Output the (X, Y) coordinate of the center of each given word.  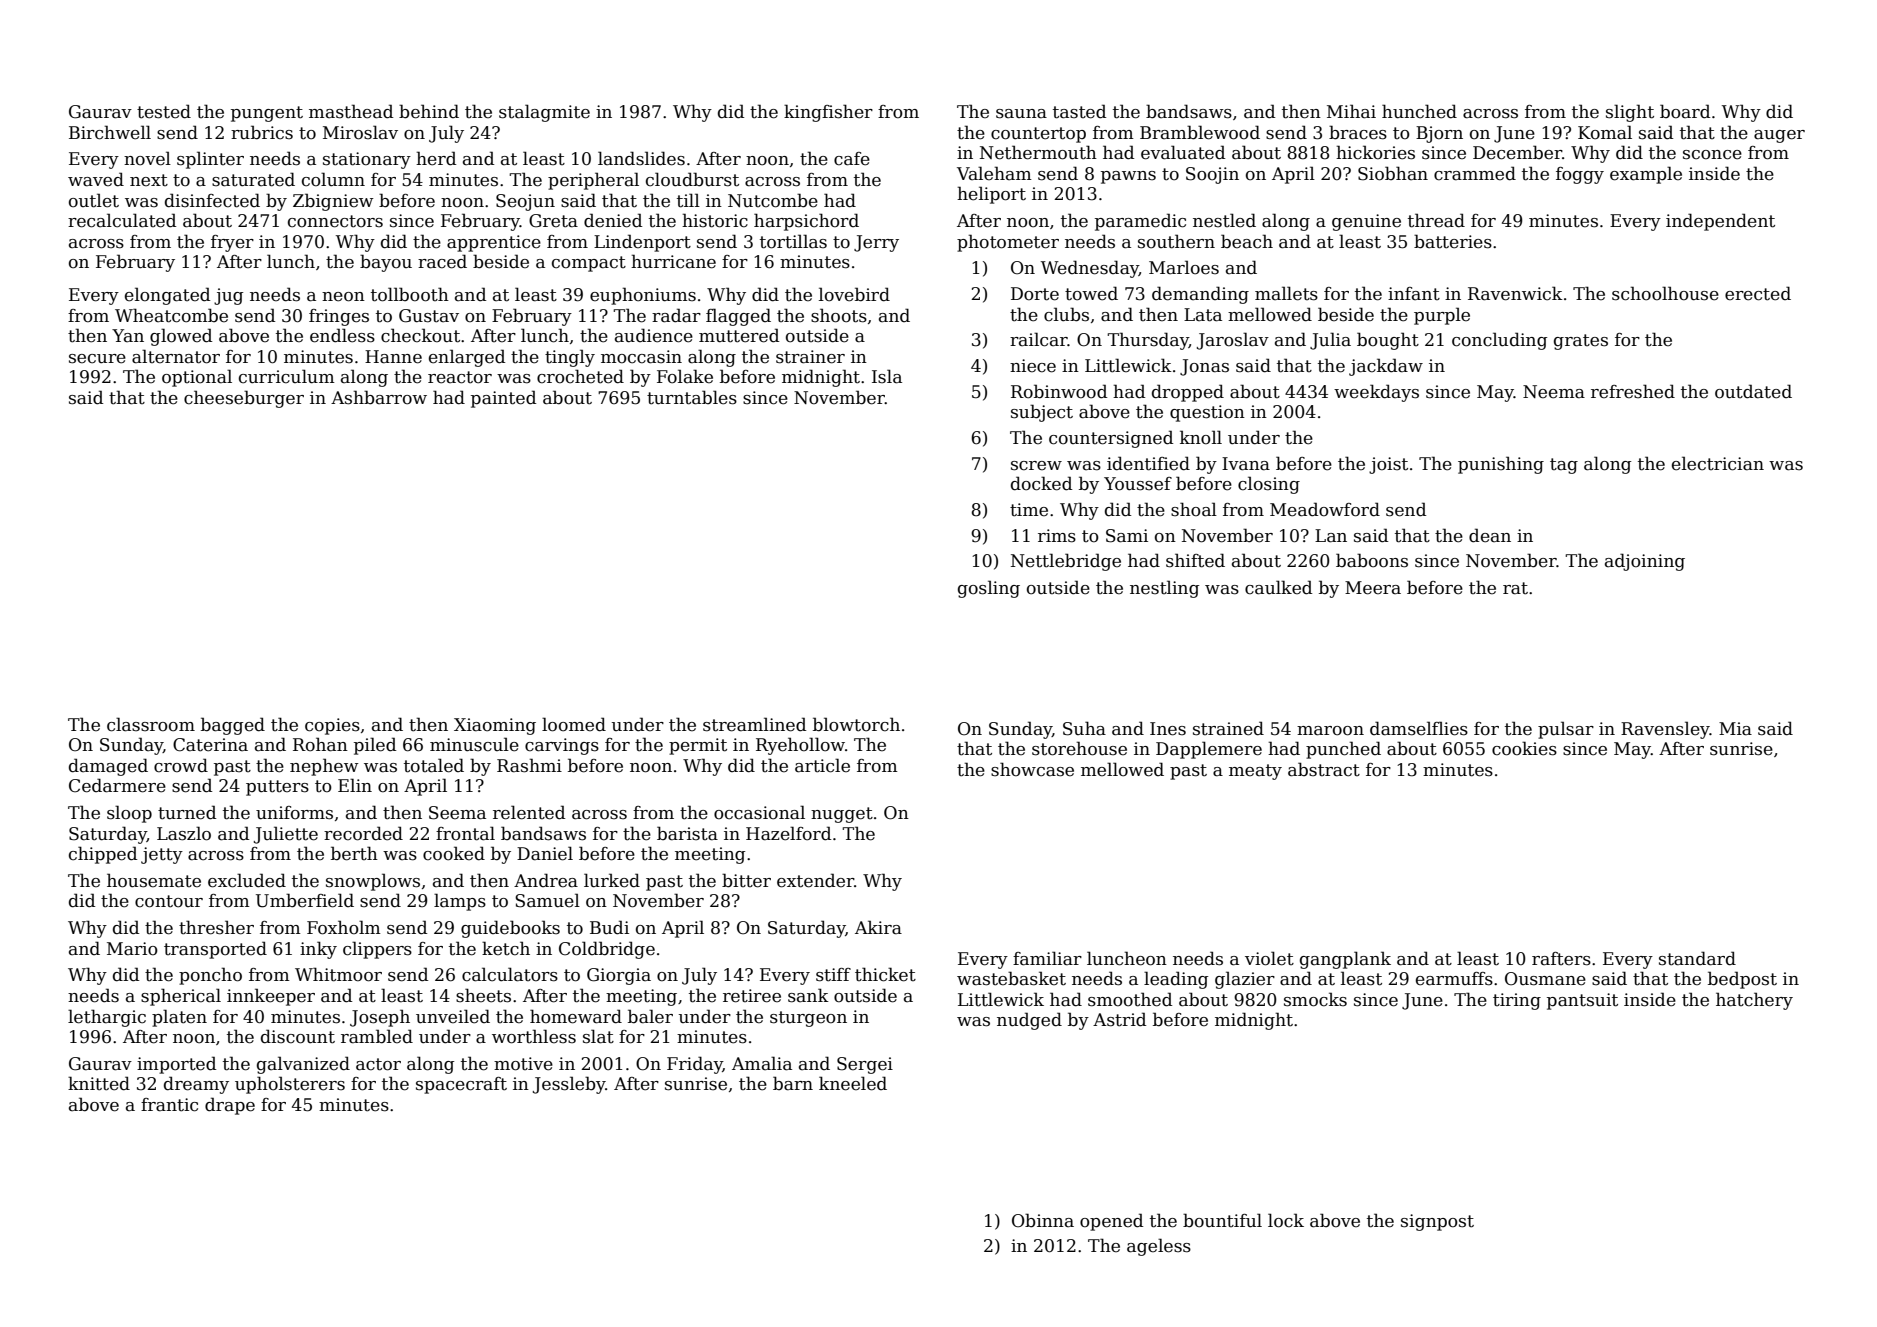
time (1029, 510)
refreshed (1633, 391)
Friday (695, 1065)
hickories (1375, 152)
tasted (1079, 111)
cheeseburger (244, 399)
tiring (1517, 1001)
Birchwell (110, 132)
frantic (169, 1105)
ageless (1159, 1247)
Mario (132, 949)
